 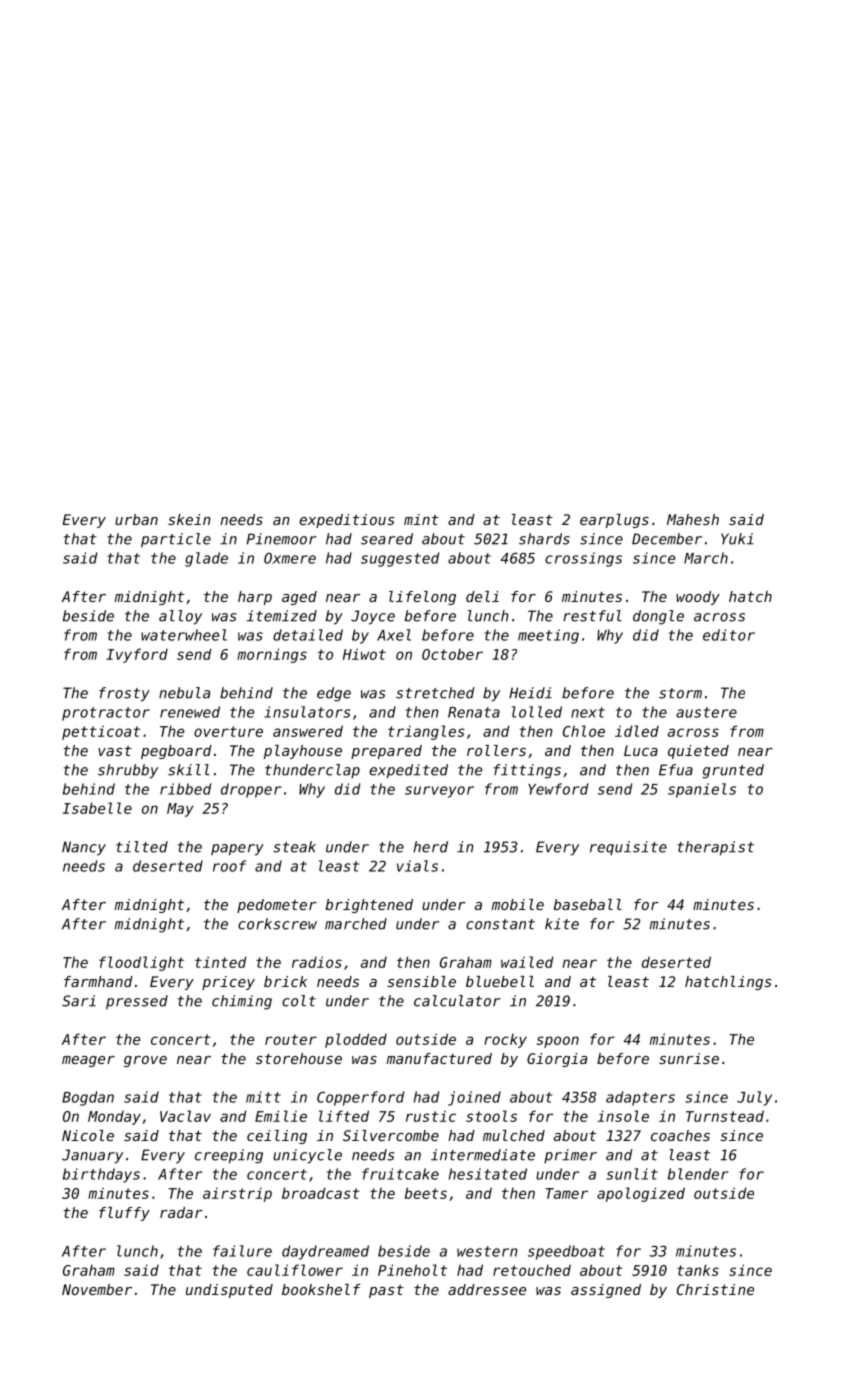 What do you see at coordinates (588, 904) in the screenshot?
I see `baseball` at bounding box center [588, 904].
